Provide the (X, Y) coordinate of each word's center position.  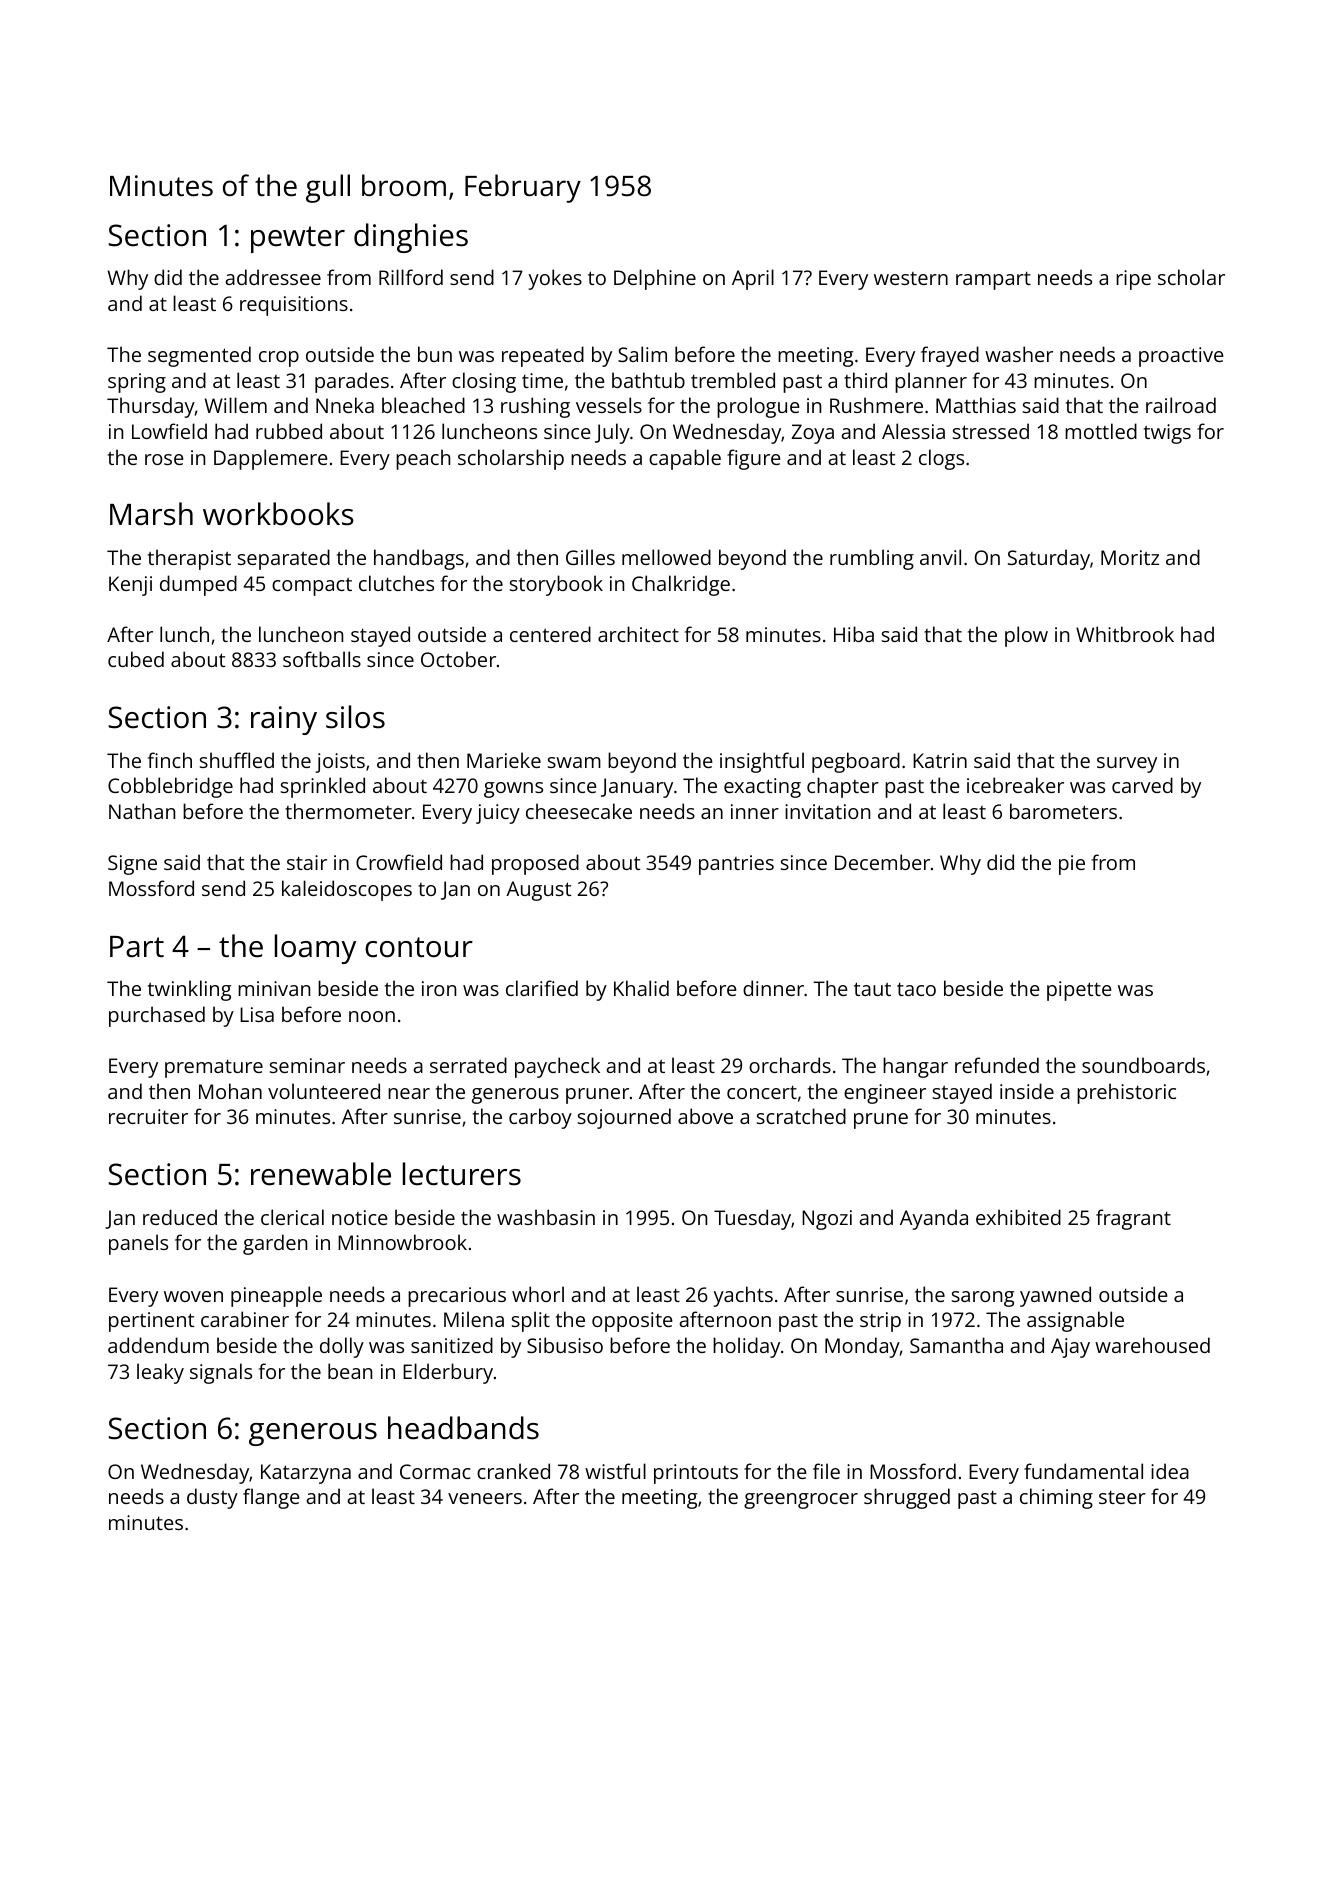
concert (762, 1092)
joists (340, 763)
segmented (199, 356)
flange (271, 1498)
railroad (1181, 405)
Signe (132, 865)
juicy (498, 814)
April (753, 279)
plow (1026, 636)
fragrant (1133, 1219)
